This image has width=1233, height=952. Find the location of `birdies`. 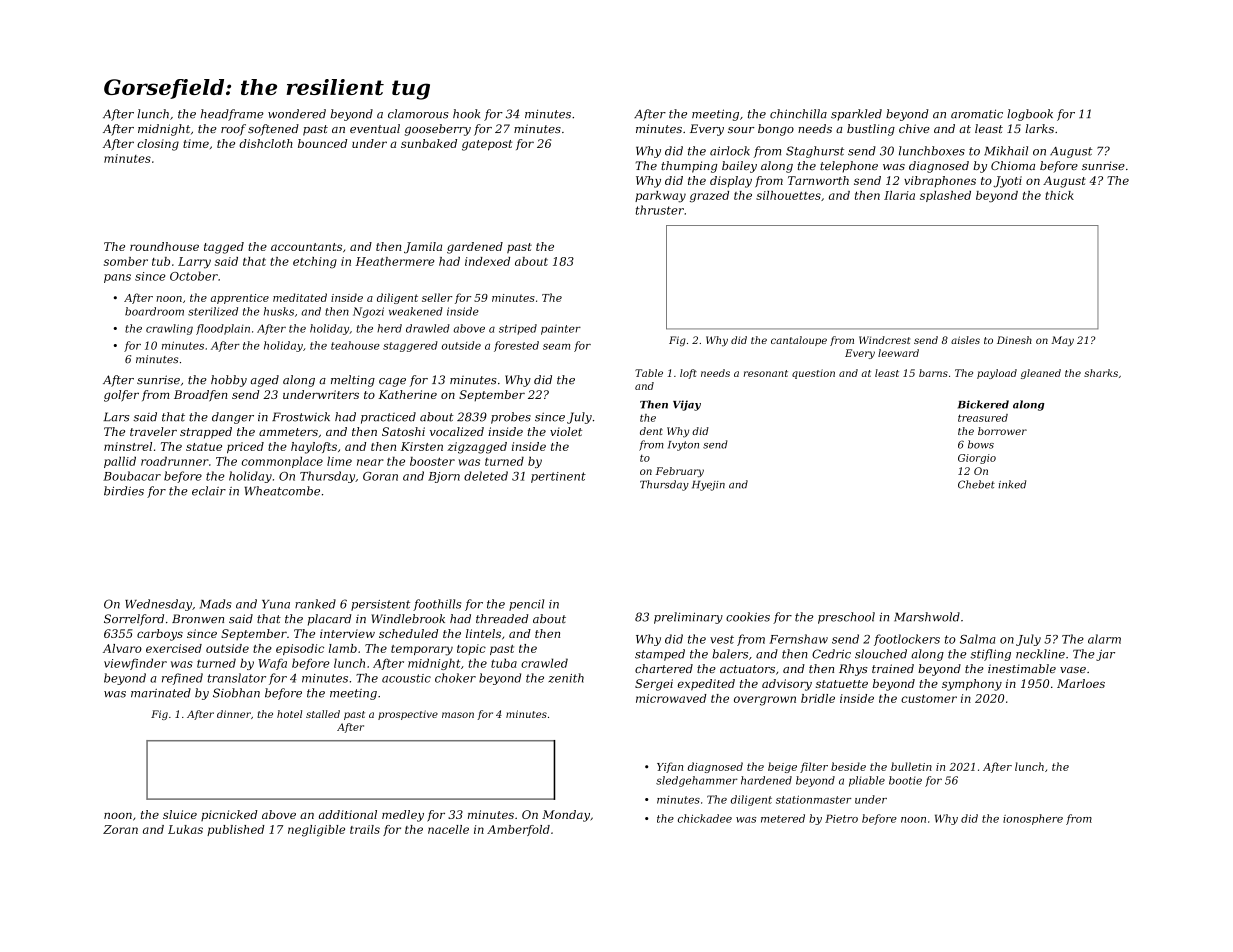

birdies is located at coordinates (124, 491).
